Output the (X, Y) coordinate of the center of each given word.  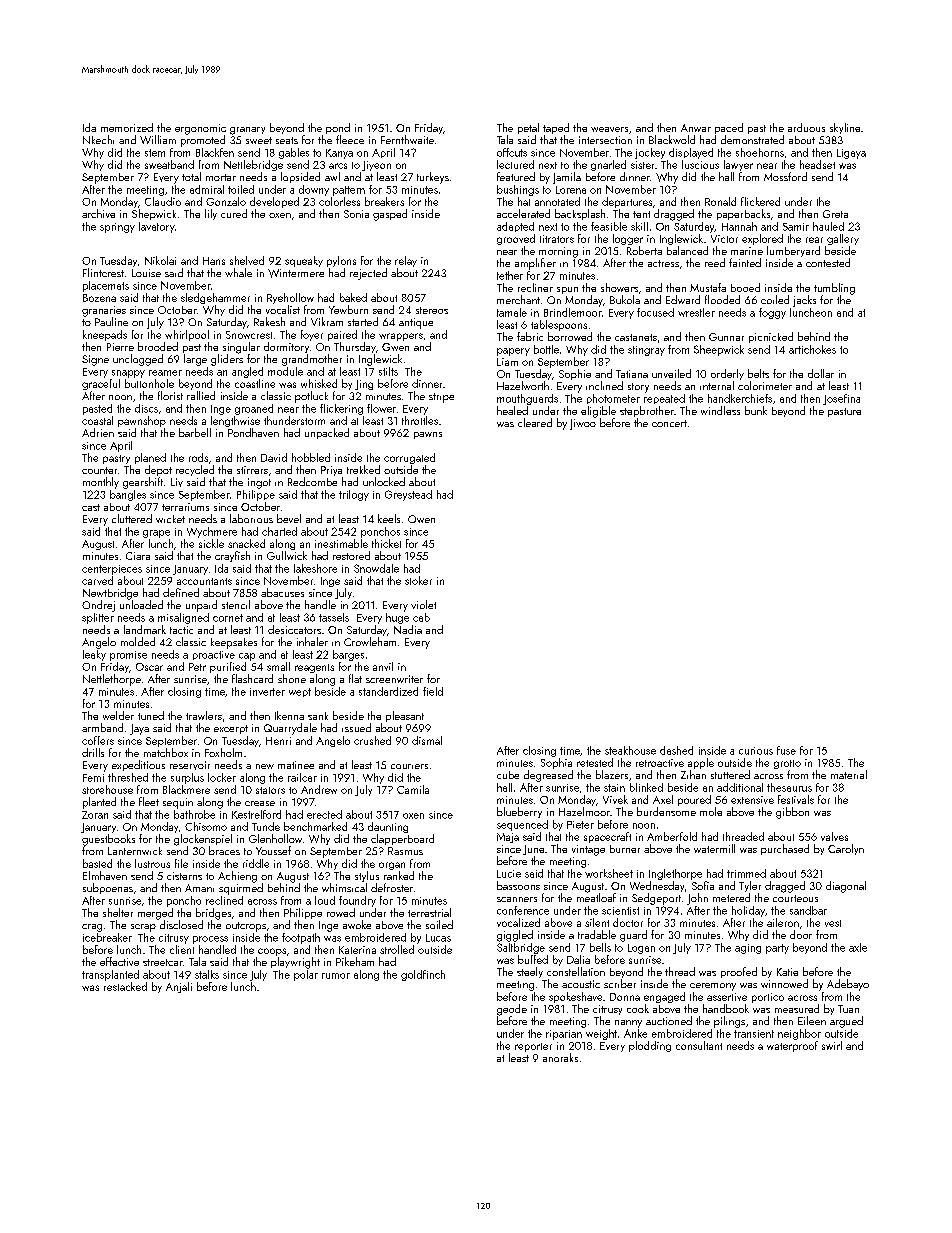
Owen (421, 519)
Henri (278, 741)
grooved (516, 239)
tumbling (834, 289)
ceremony (713, 987)
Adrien (98, 432)
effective (119, 961)
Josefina (841, 399)
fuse (786, 750)
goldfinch (423, 975)
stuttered (730, 774)
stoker (418, 580)
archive (98, 213)
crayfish (232, 556)
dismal (427, 740)
